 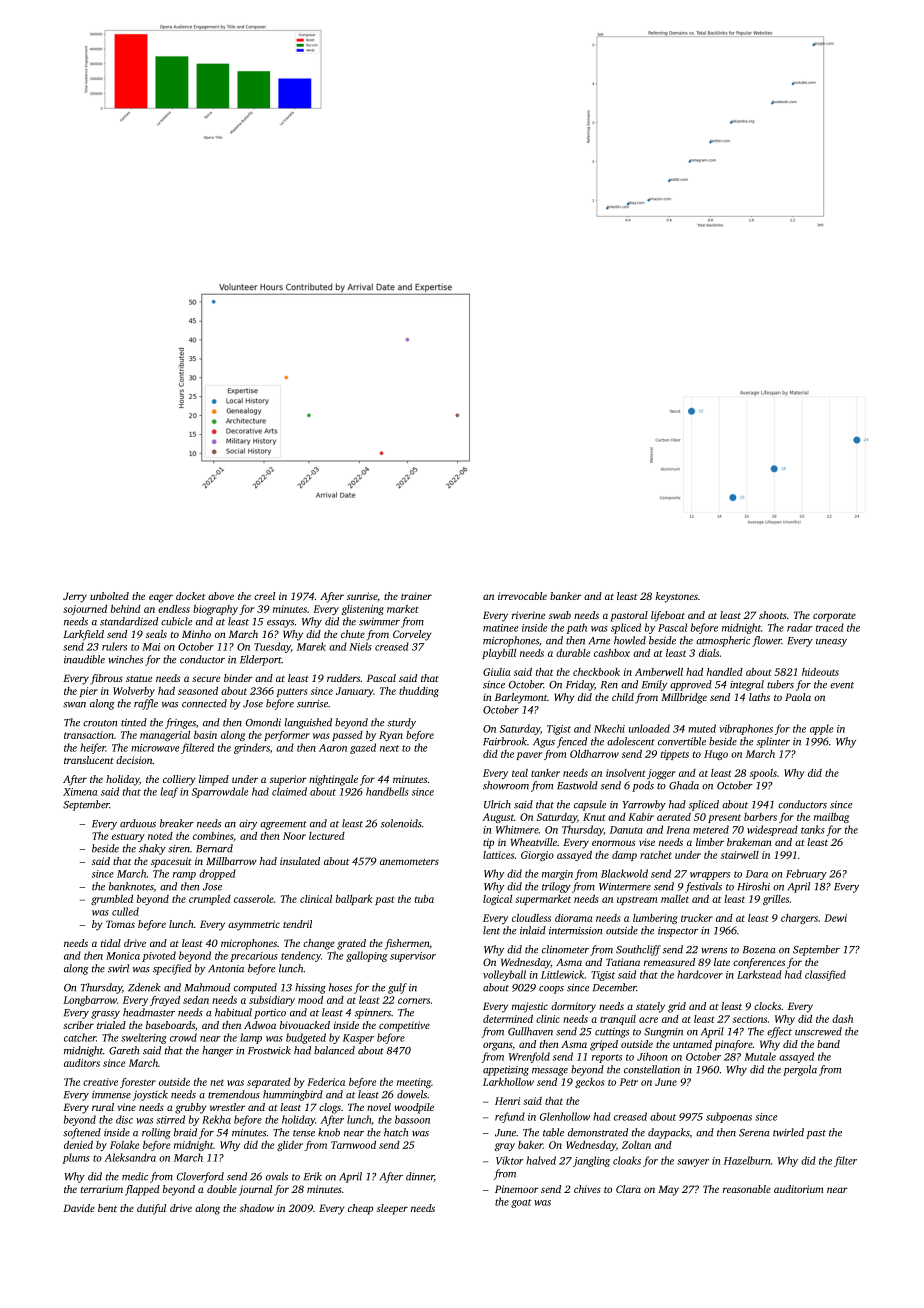 What do you see at coordinates (628, 1189) in the screenshot?
I see `Clara` at bounding box center [628, 1189].
